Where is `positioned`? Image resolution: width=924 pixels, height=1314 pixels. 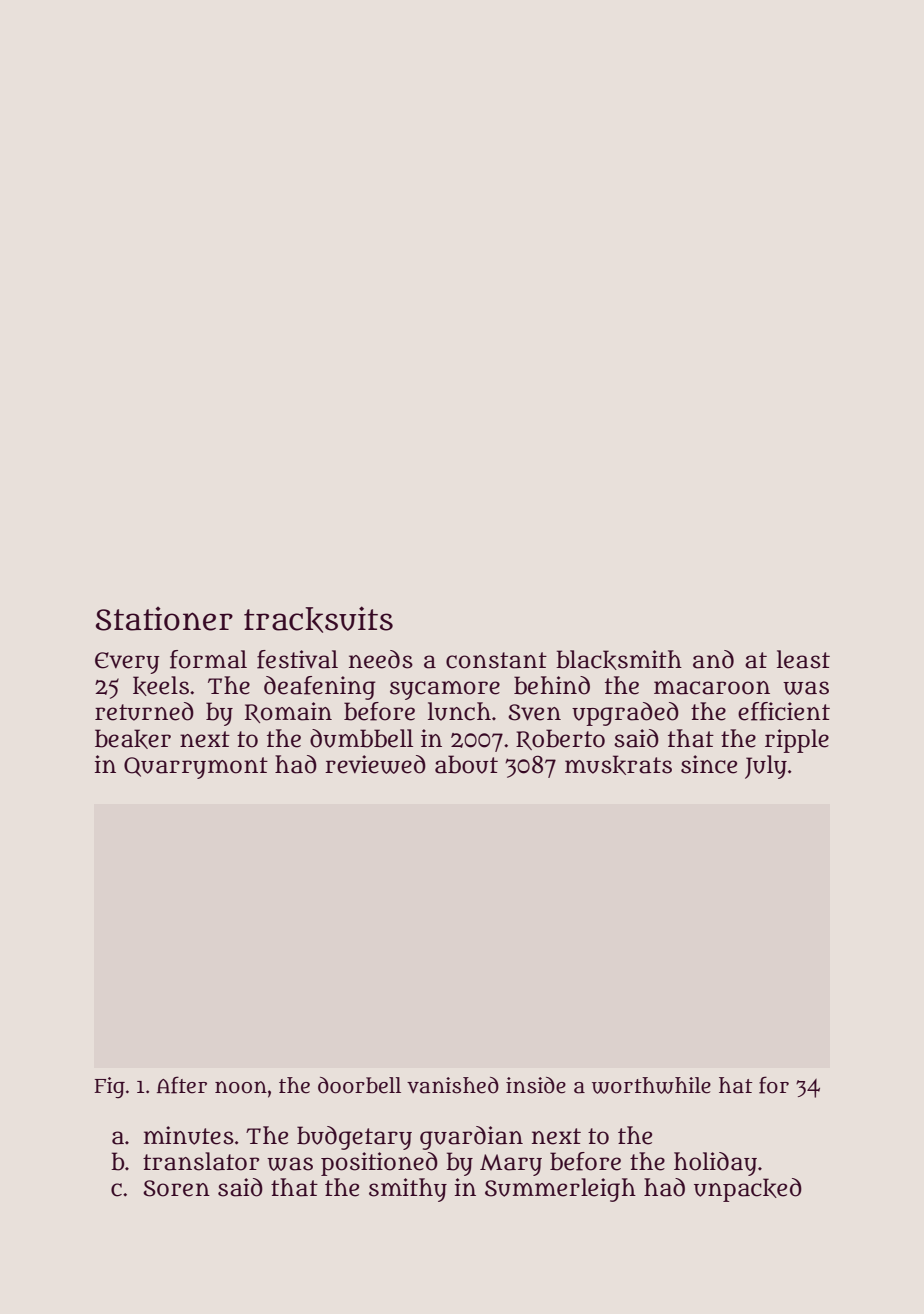 positioned is located at coordinates (379, 1164).
